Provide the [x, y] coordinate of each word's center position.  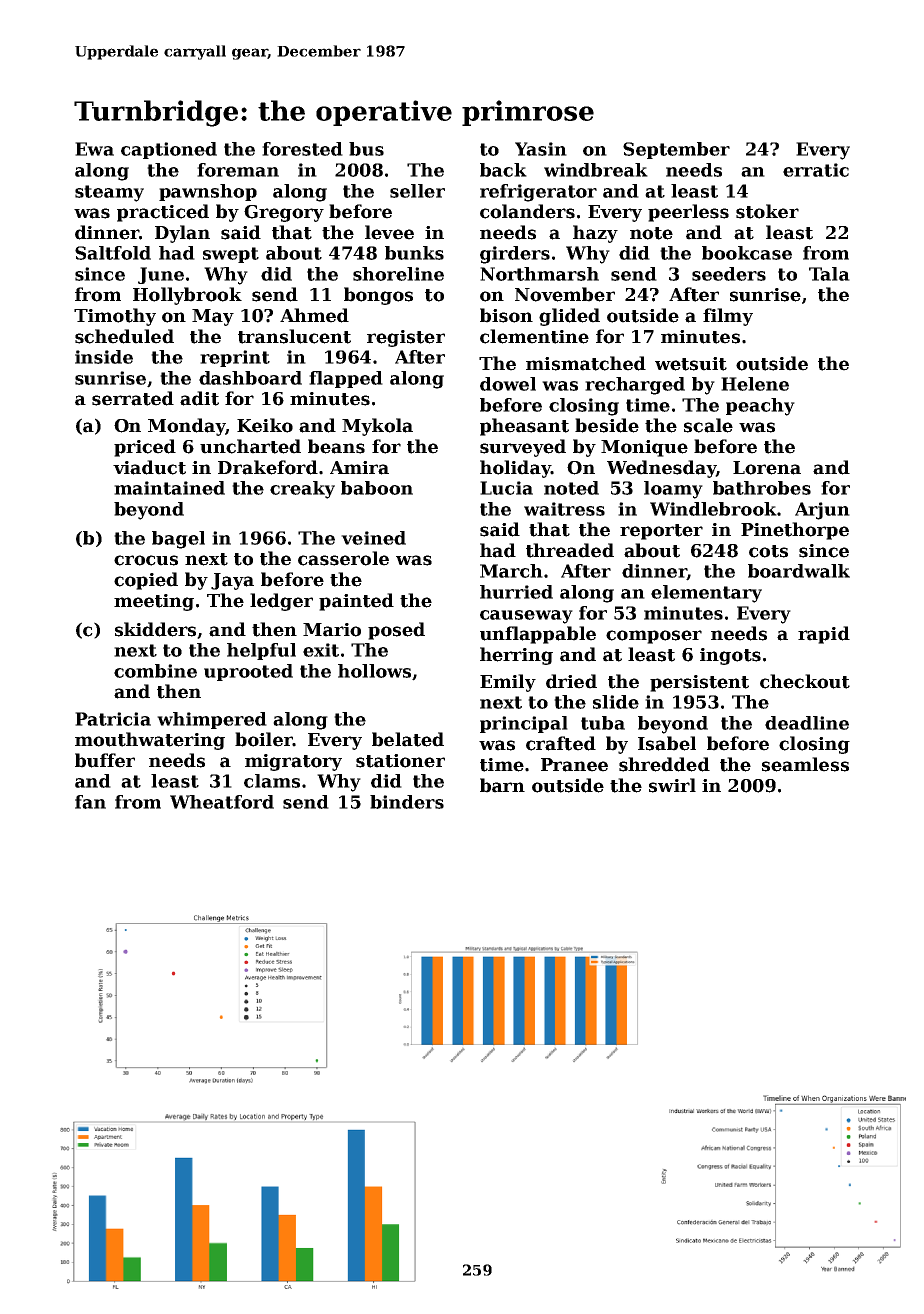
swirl [672, 785]
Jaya [232, 581]
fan [90, 802]
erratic [816, 170]
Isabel [667, 743]
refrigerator [538, 193]
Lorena [767, 468]
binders [407, 802]
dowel [508, 384]
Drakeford [268, 467]
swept [231, 255]
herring [516, 656]
